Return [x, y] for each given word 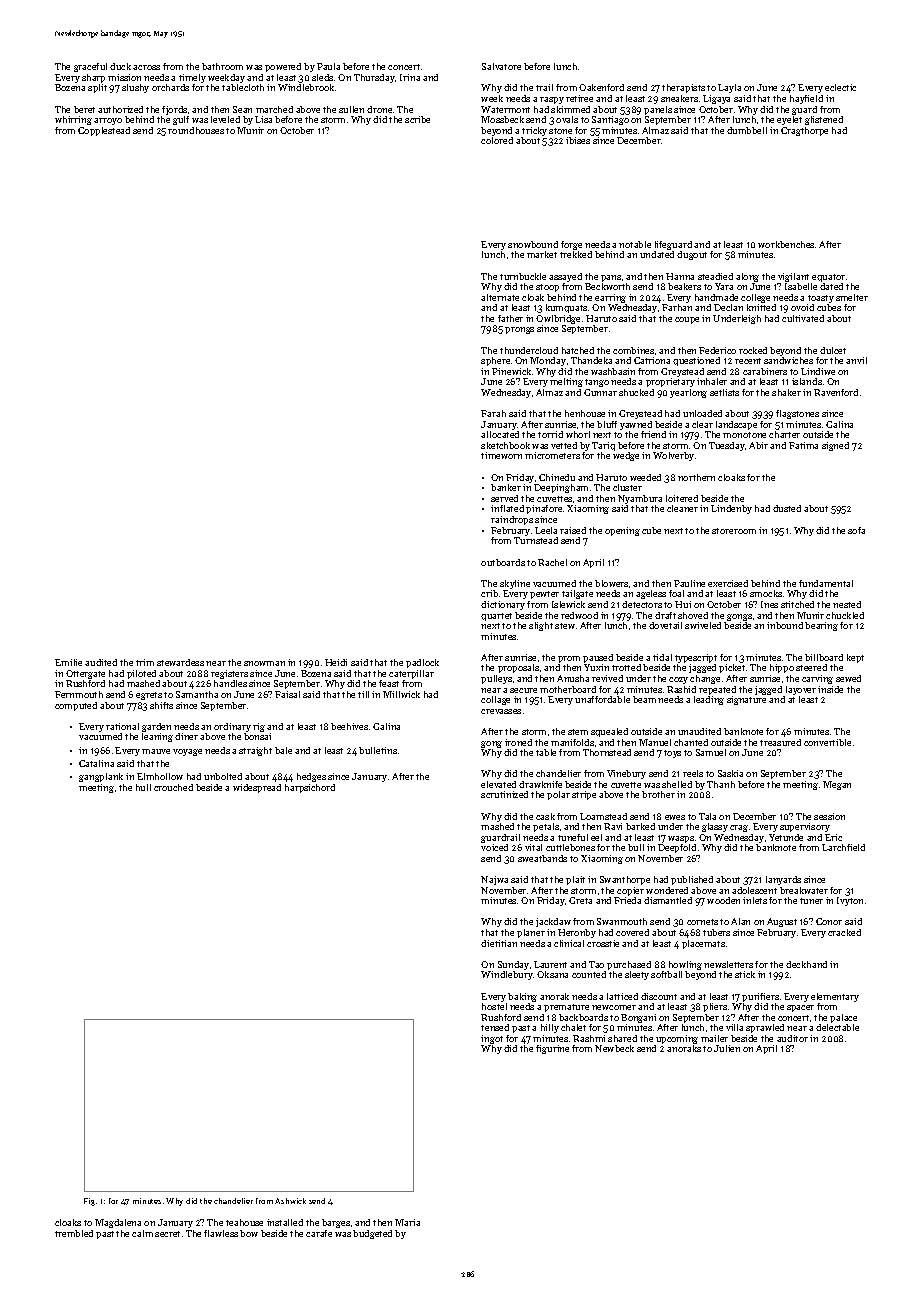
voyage [187, 752]
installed [285, 1222]
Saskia [730, 773]
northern [696, 477]
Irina [410, 77]
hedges [311, 777]
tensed [495, 1027]
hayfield [806, 99]
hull [143, 787]
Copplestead [104, 131]
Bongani [638, 1018]
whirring [73, 120]
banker [506, 487]
